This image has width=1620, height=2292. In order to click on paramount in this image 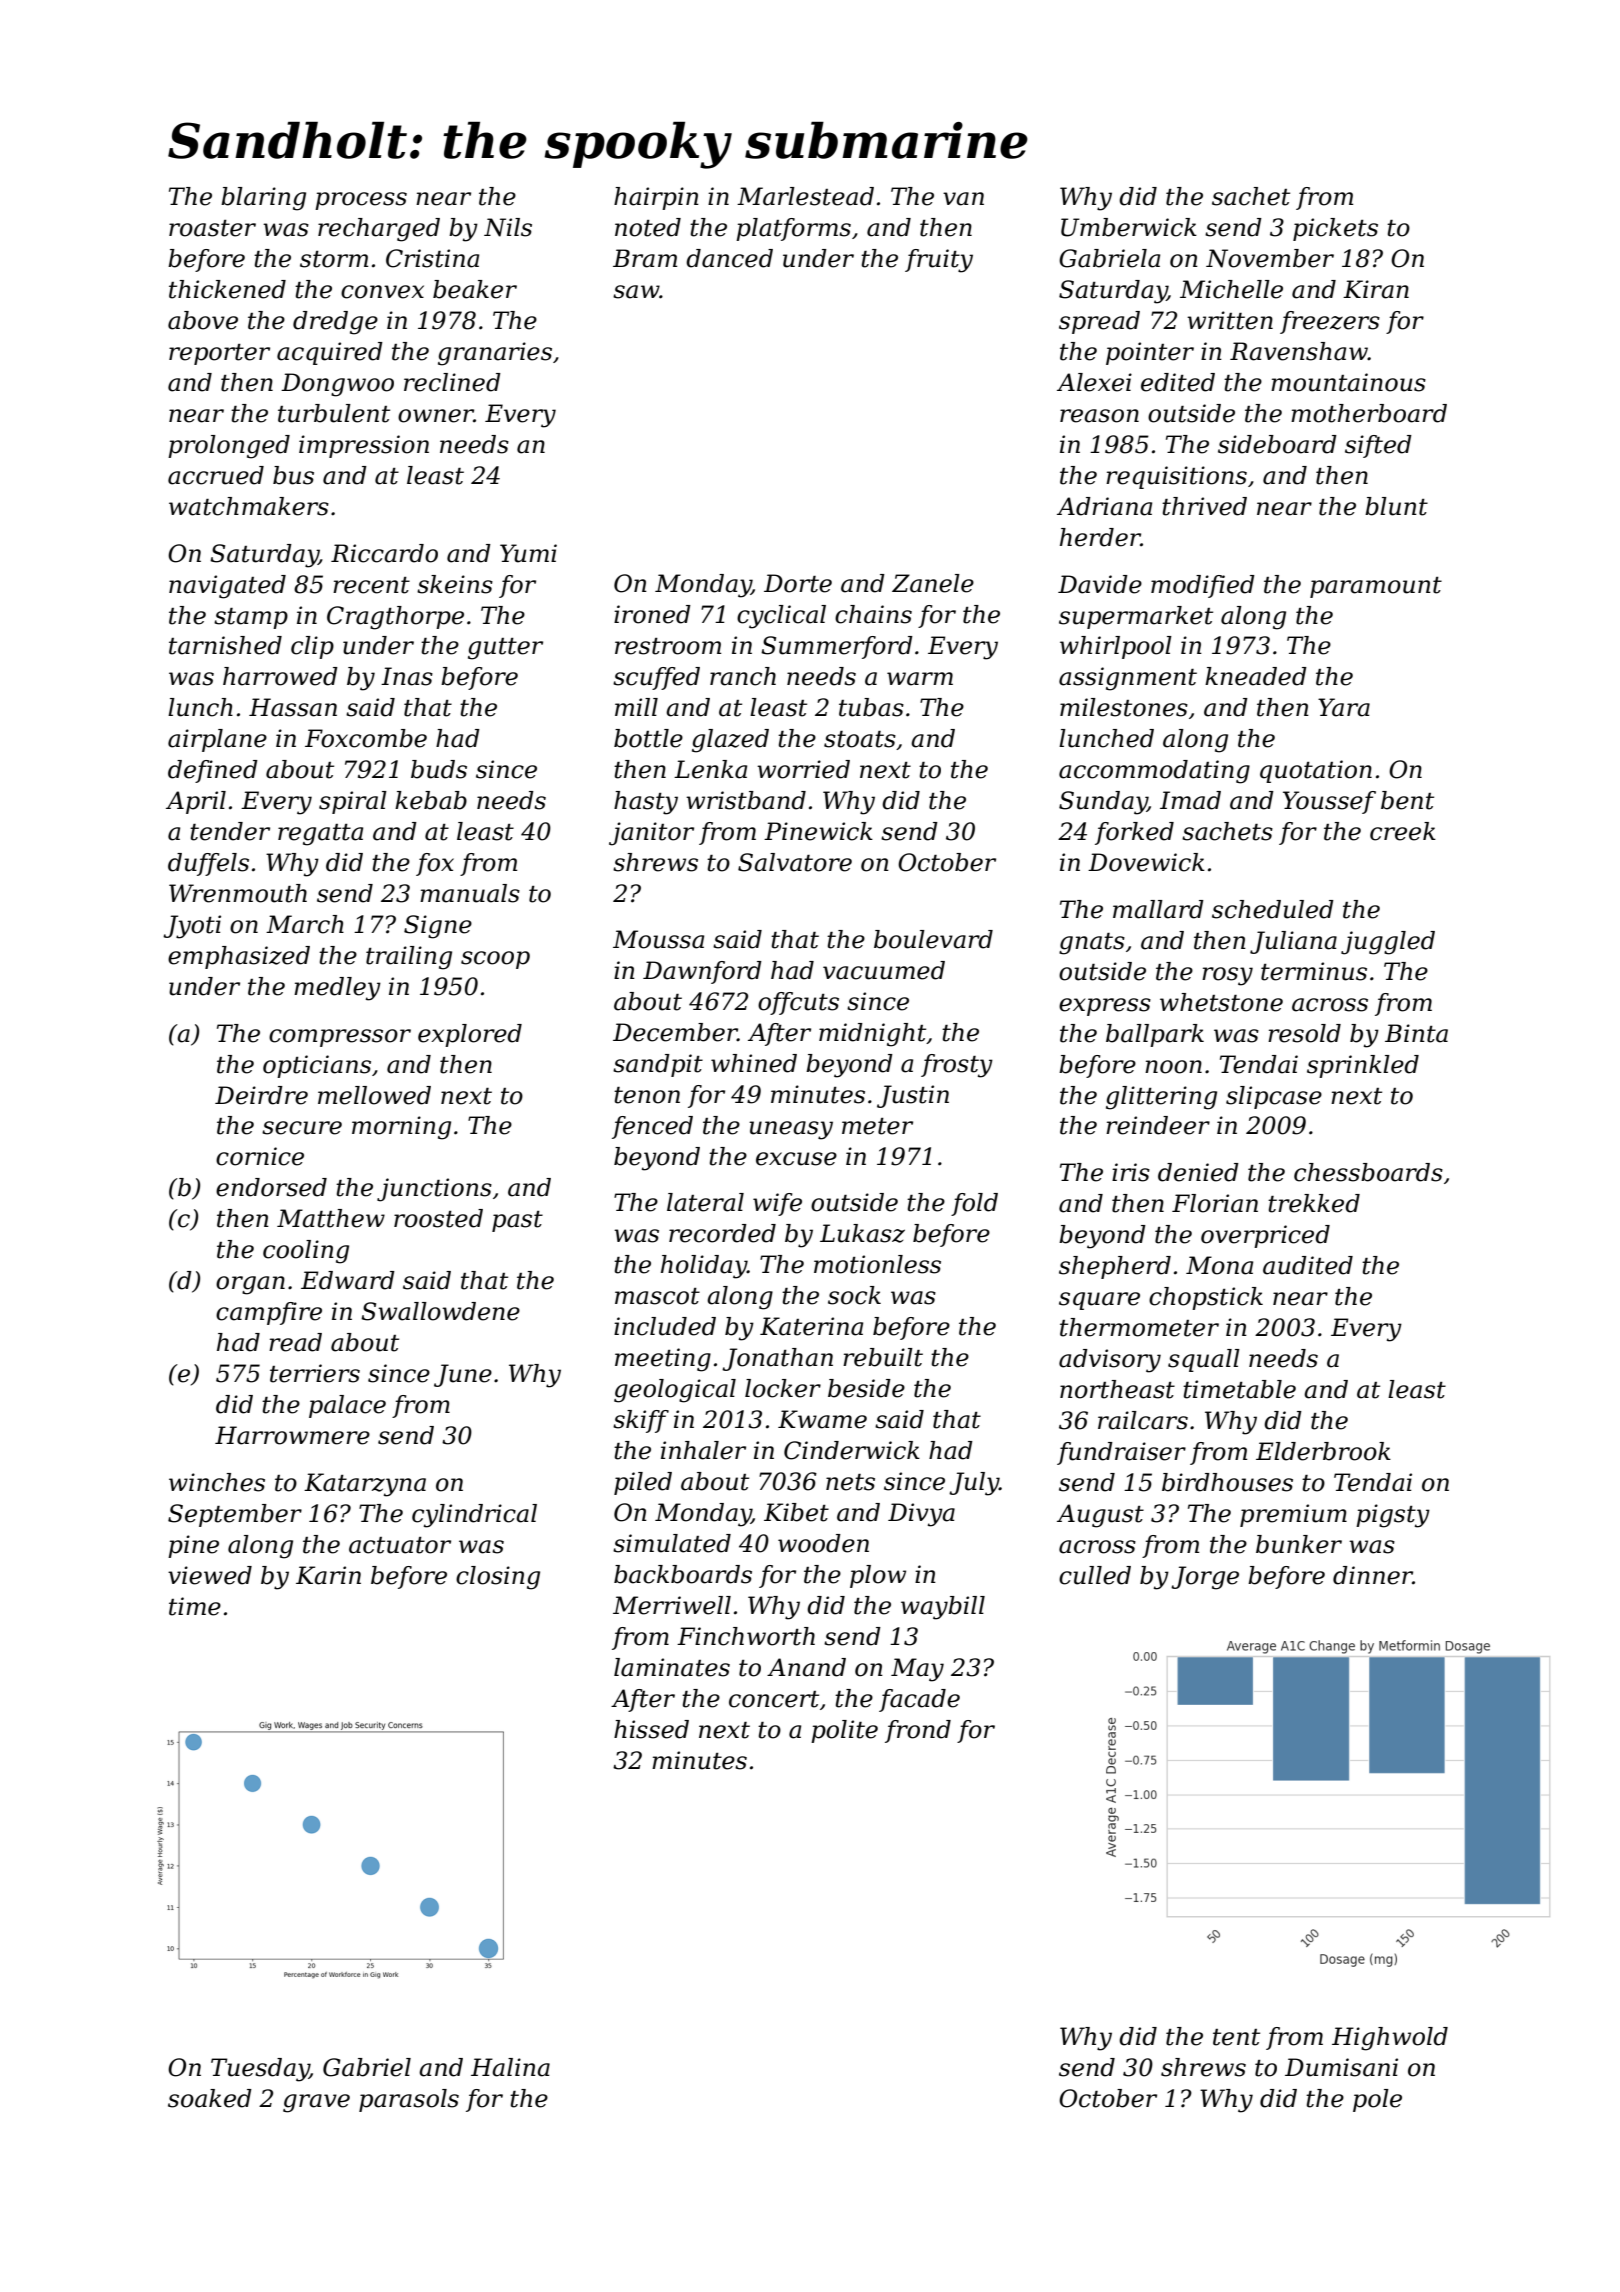, I will do `click(1376, 587)`.
